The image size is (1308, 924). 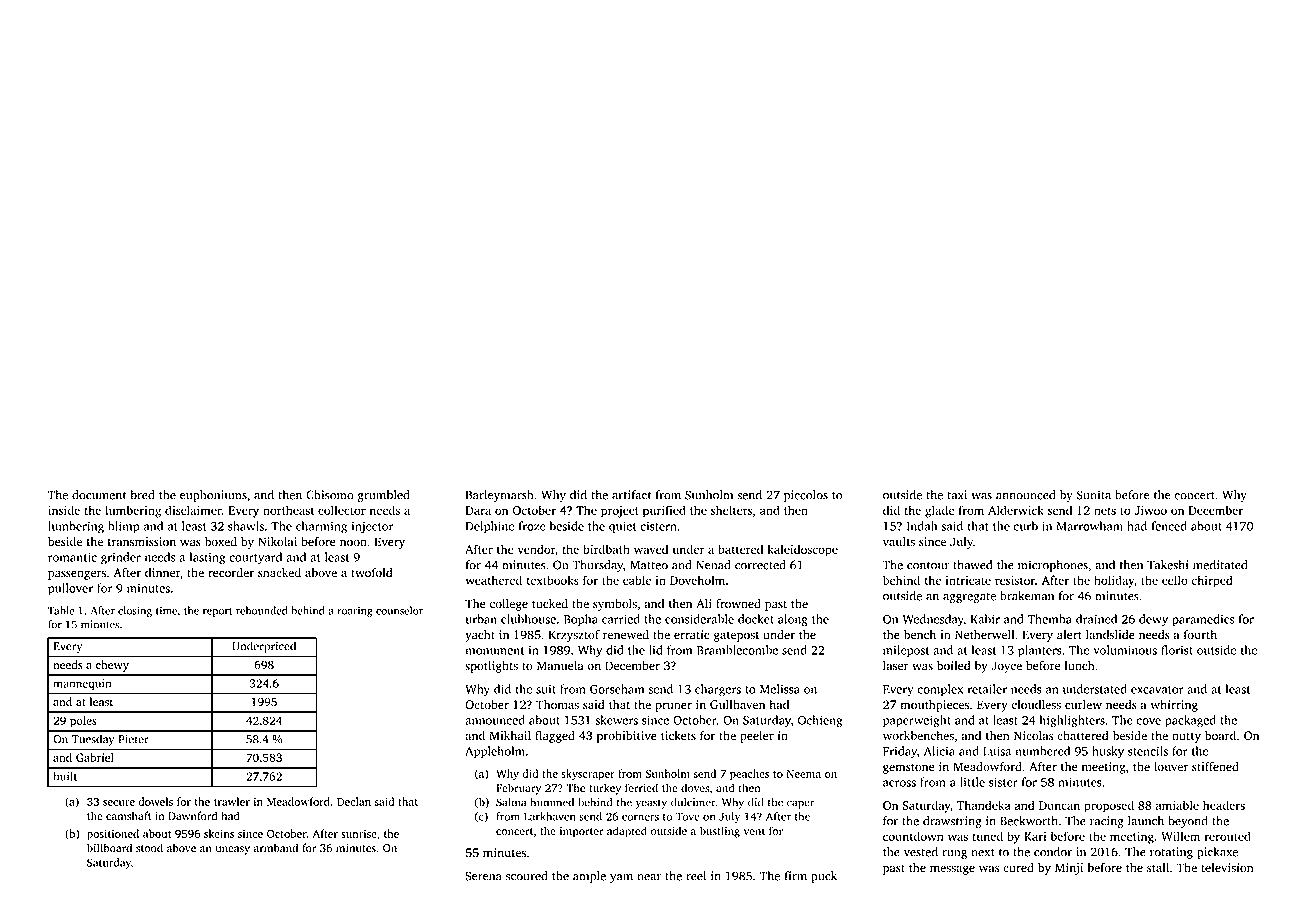 I want to click on reel, so click(x=696, y=876).
